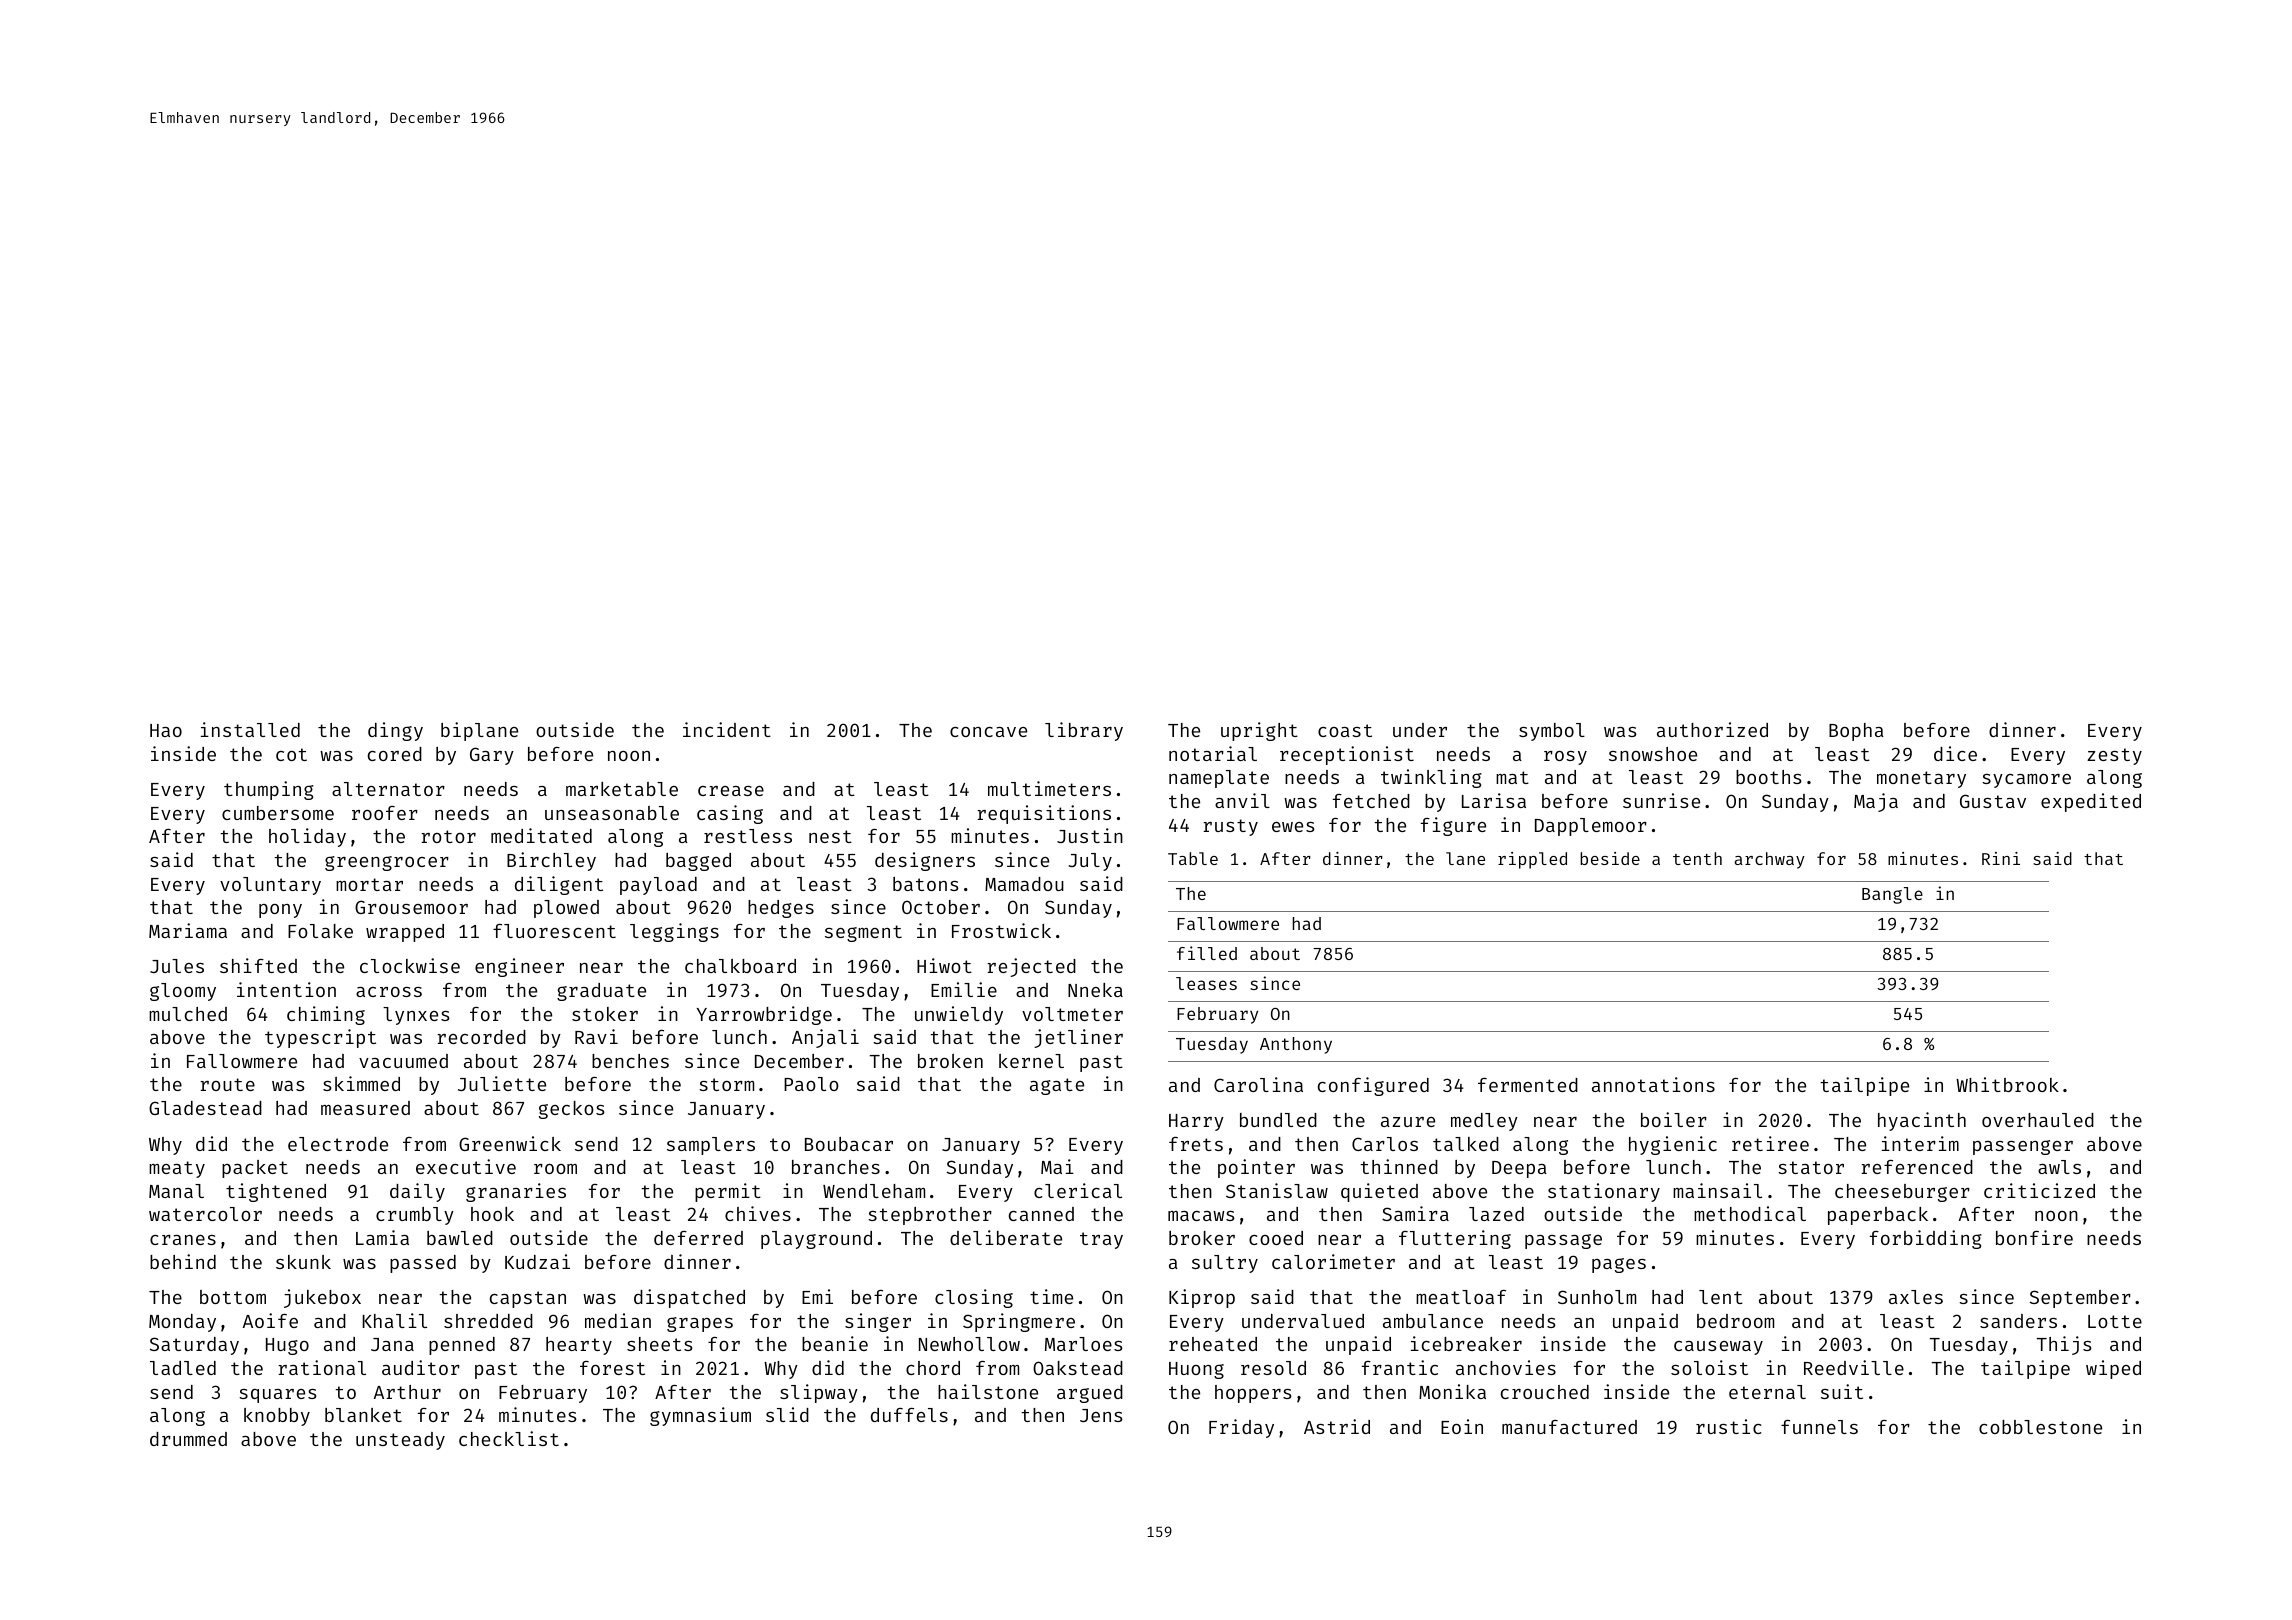 Image resolution: width=2292 pixels, height=1620 pixels. I want to click on archway, so click(1769, 860).
